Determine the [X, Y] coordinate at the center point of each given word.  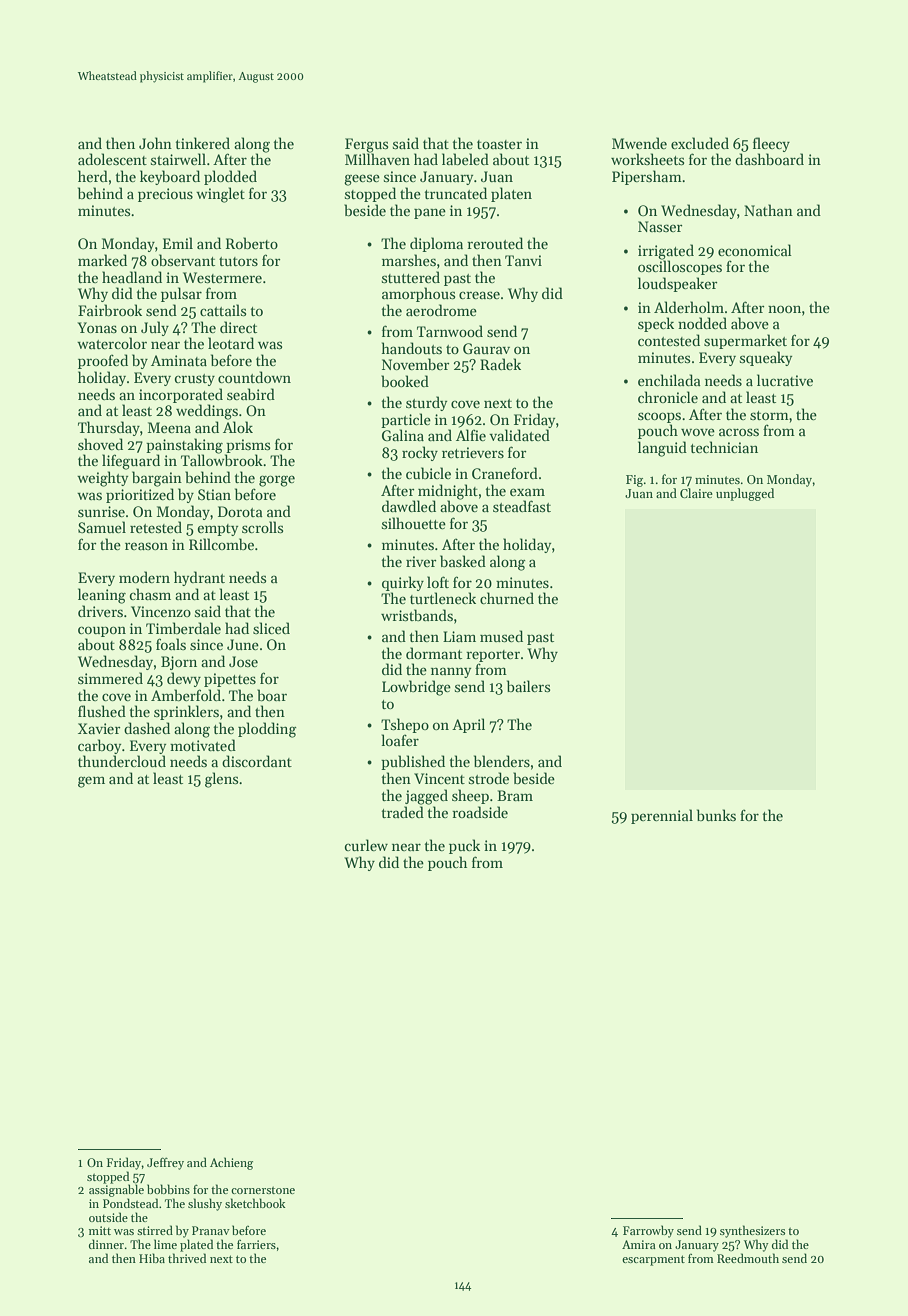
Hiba [152, 1258]
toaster [499, 144]
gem [91, 782]
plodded [230, 177]
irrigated [666, 252]
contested [669, 340]
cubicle [428, 473]
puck [464, 846]
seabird [251, 394]
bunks [716, 815]
